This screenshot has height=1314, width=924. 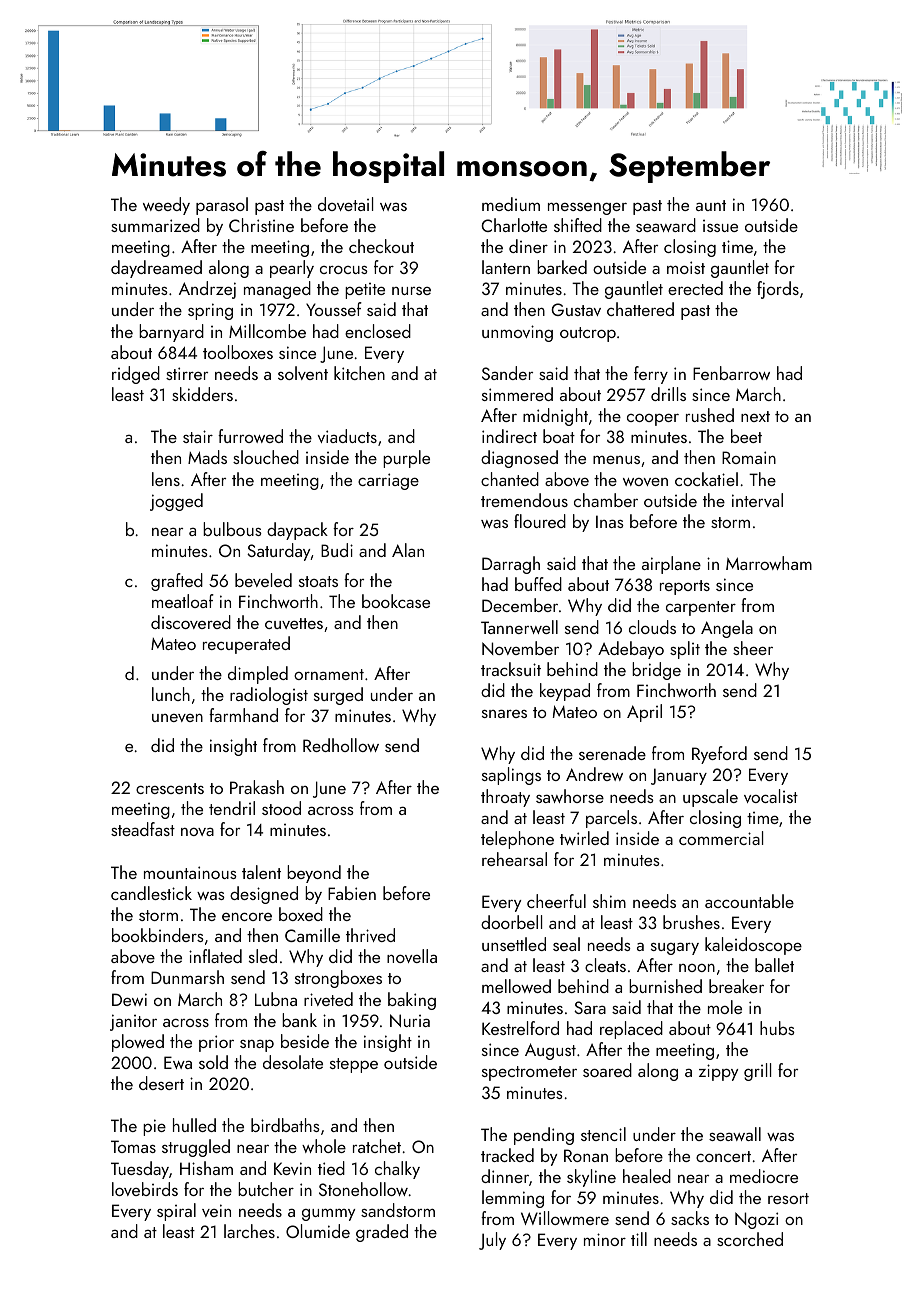 I want to click on toolboxes, so click(x=238, y=352).
